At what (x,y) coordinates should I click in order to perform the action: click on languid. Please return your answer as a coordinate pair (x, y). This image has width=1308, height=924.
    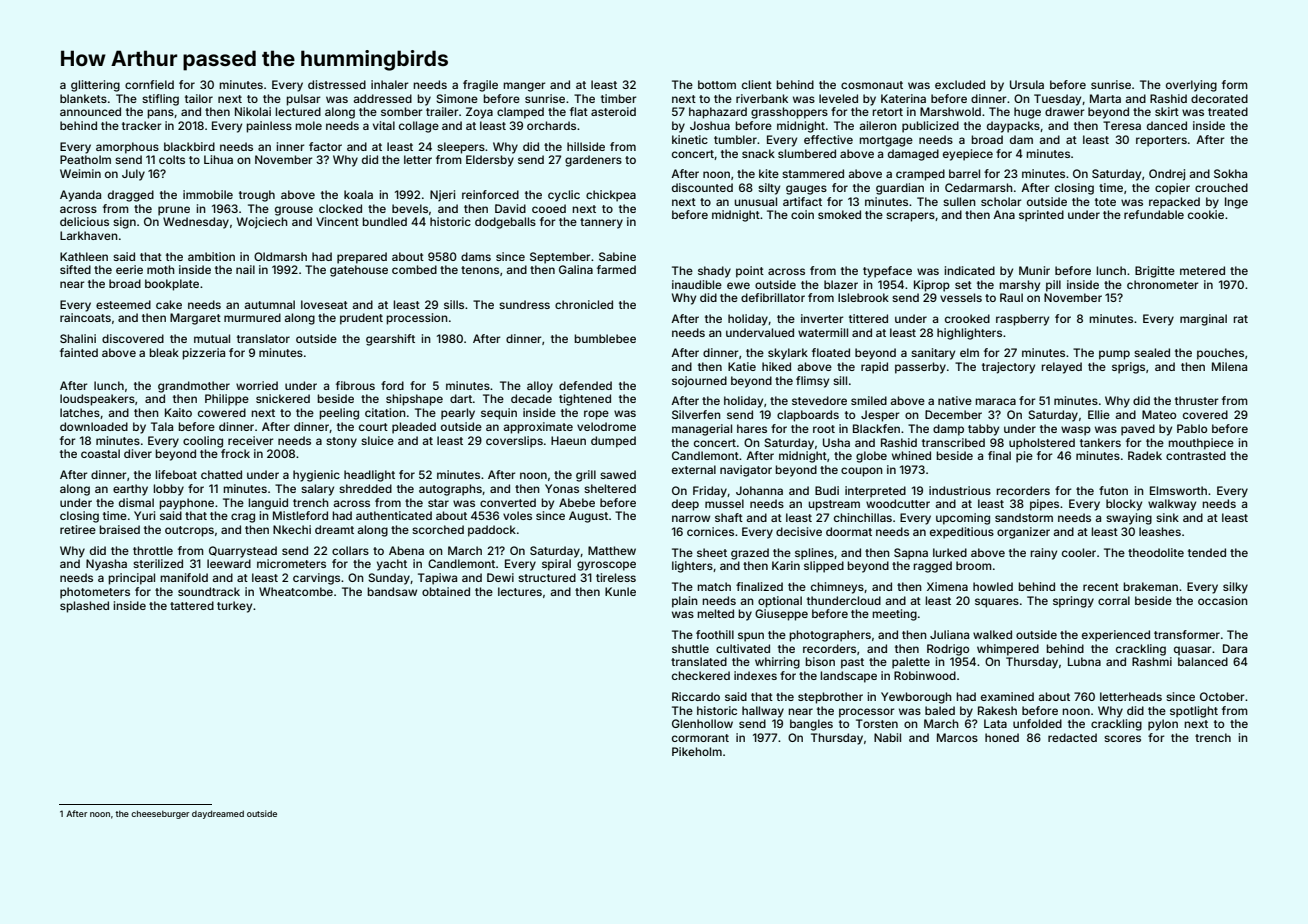
    Looking at the image, I should click on (268, 504).
